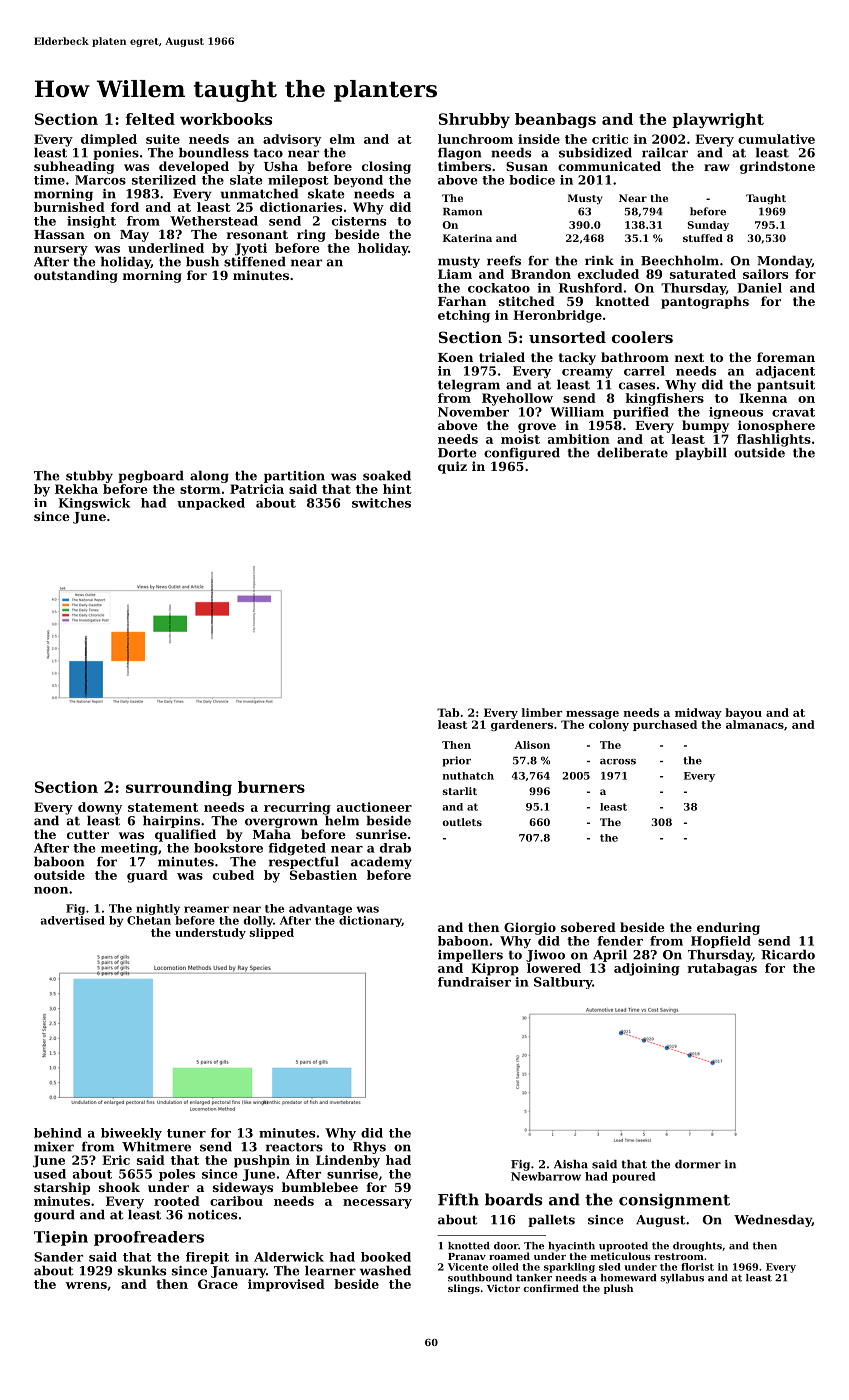  Describe the element at coordinates (147, 876) in the page. I see `guard` at that location.
